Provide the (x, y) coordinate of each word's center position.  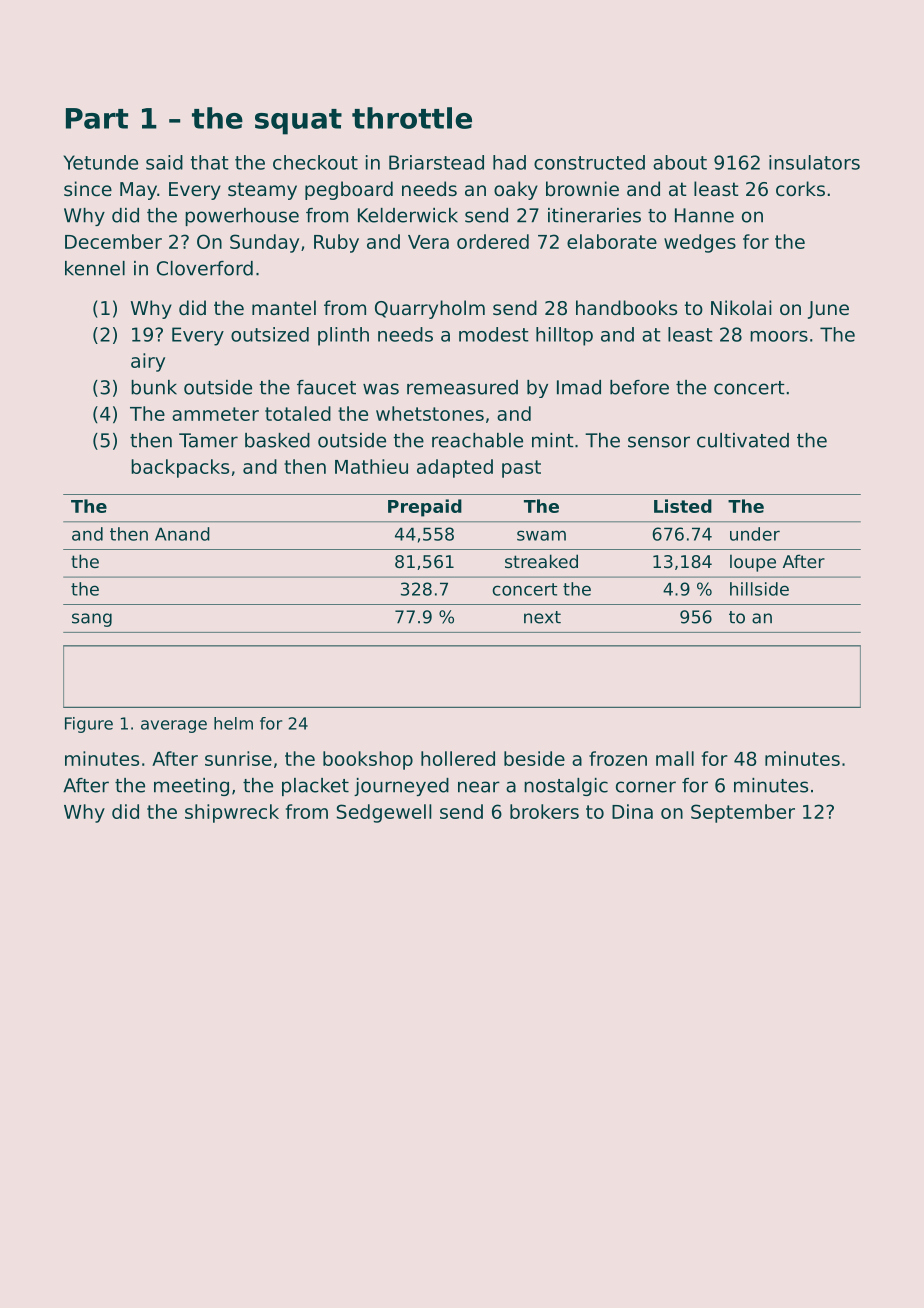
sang (92, 620)
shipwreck (232, 813)
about (680, 162)
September (743, 813)
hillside (759, 589)
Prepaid (425, 508)
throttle (412, 118)
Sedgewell (384, 813)
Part (97, 118)
